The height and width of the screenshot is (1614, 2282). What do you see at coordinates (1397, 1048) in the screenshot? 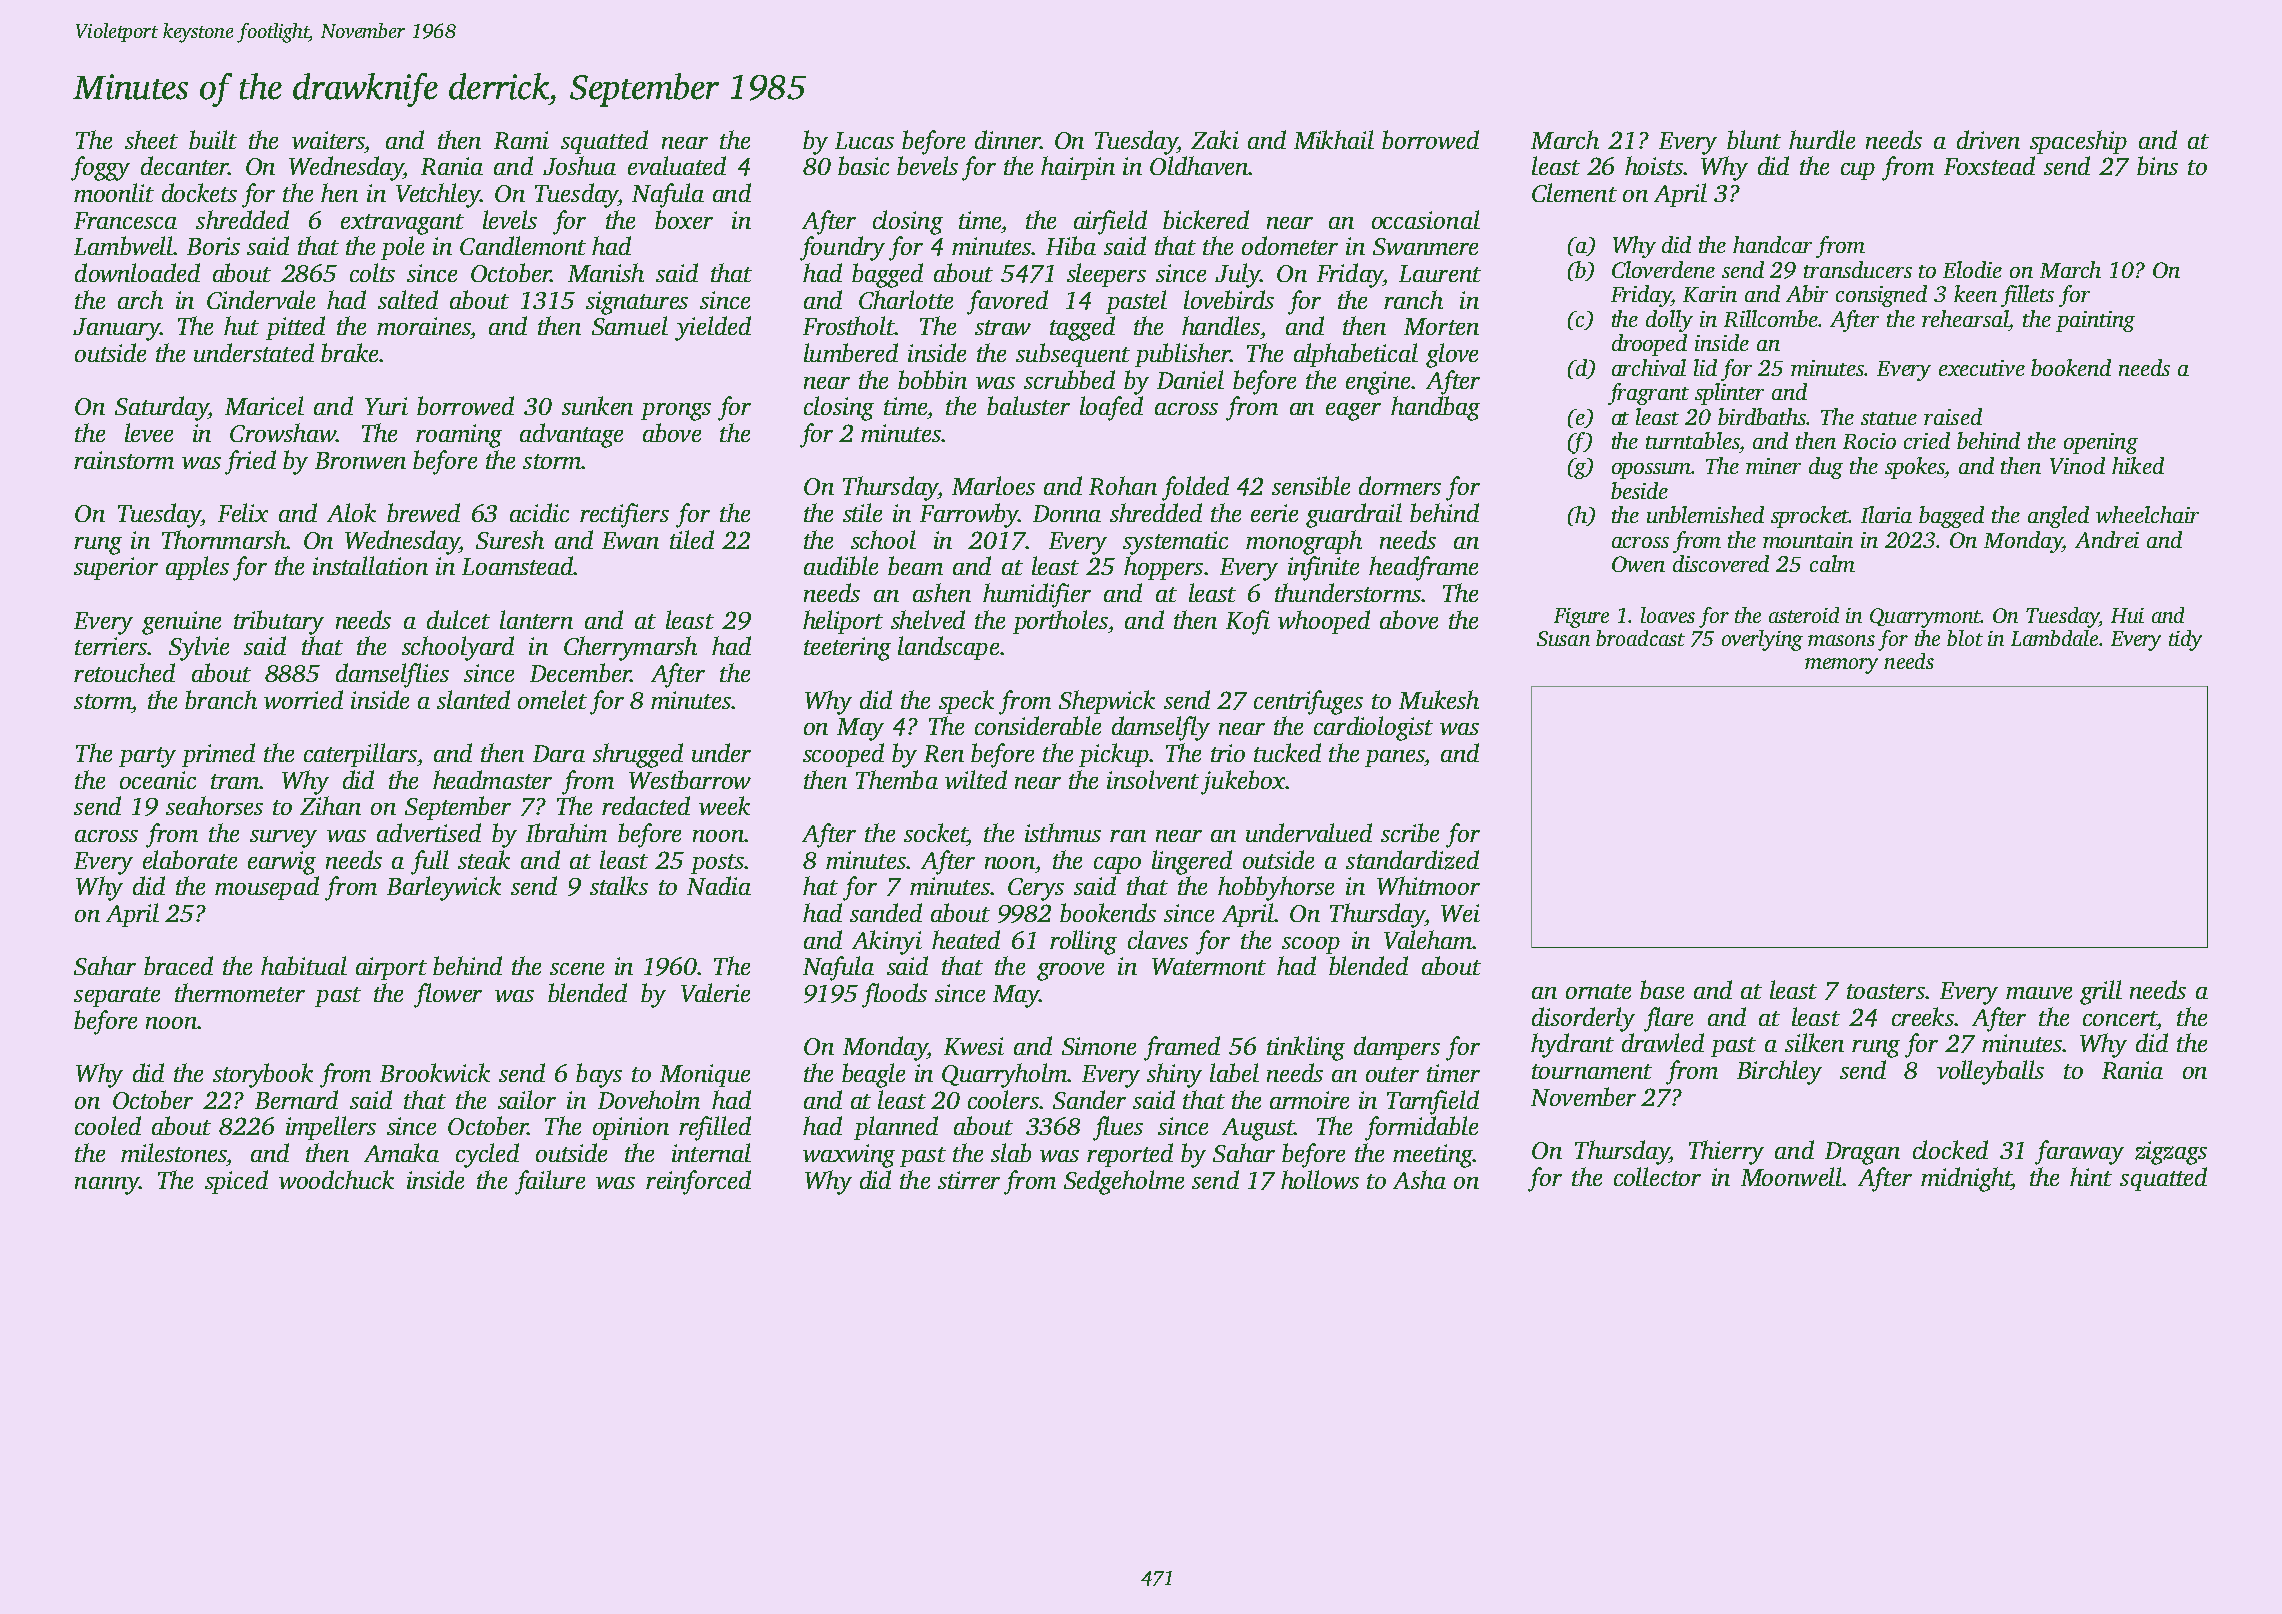
I see `dampers` at bounding box center [1397, 1048].
